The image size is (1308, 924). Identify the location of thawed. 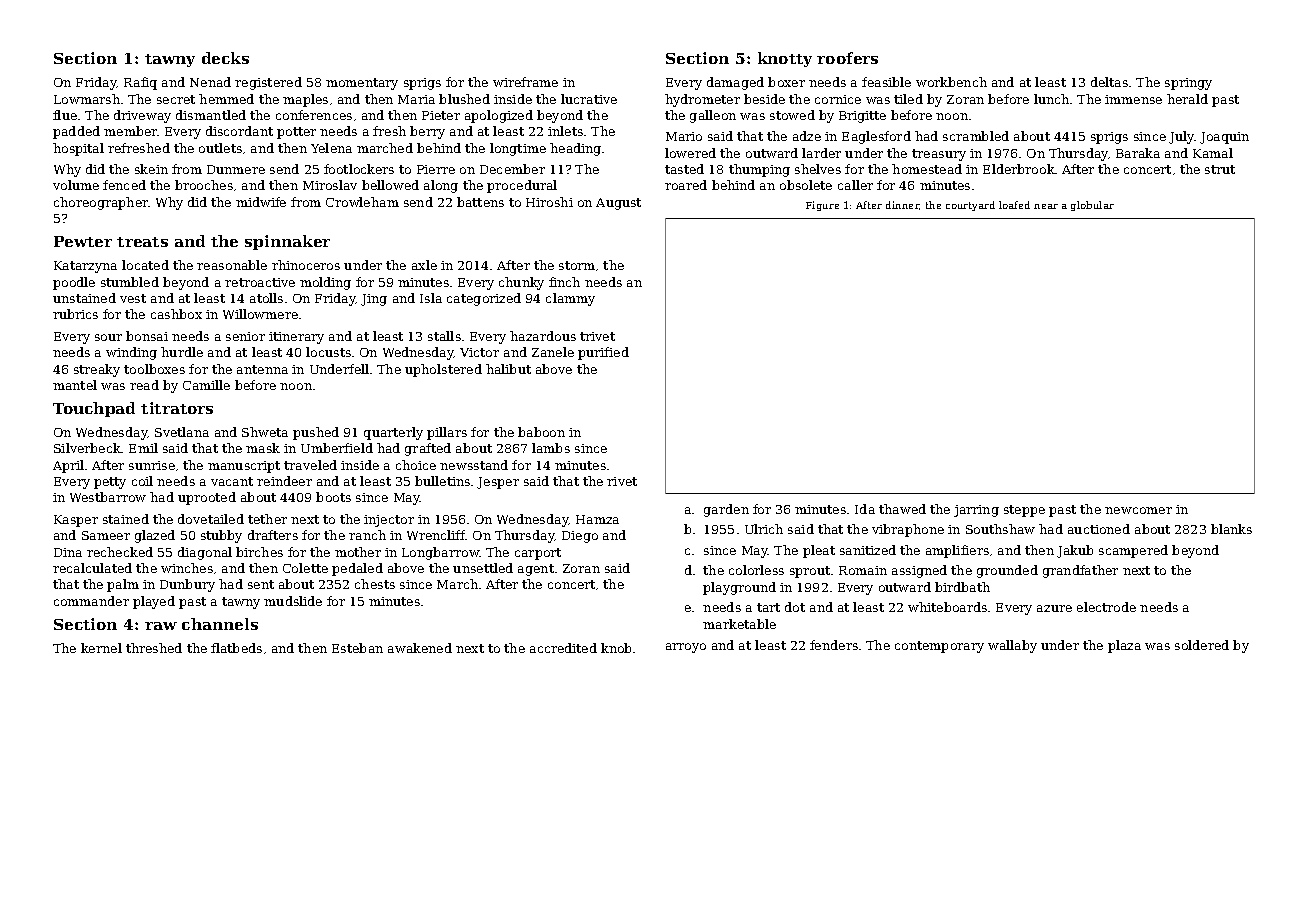
(902, 509).
